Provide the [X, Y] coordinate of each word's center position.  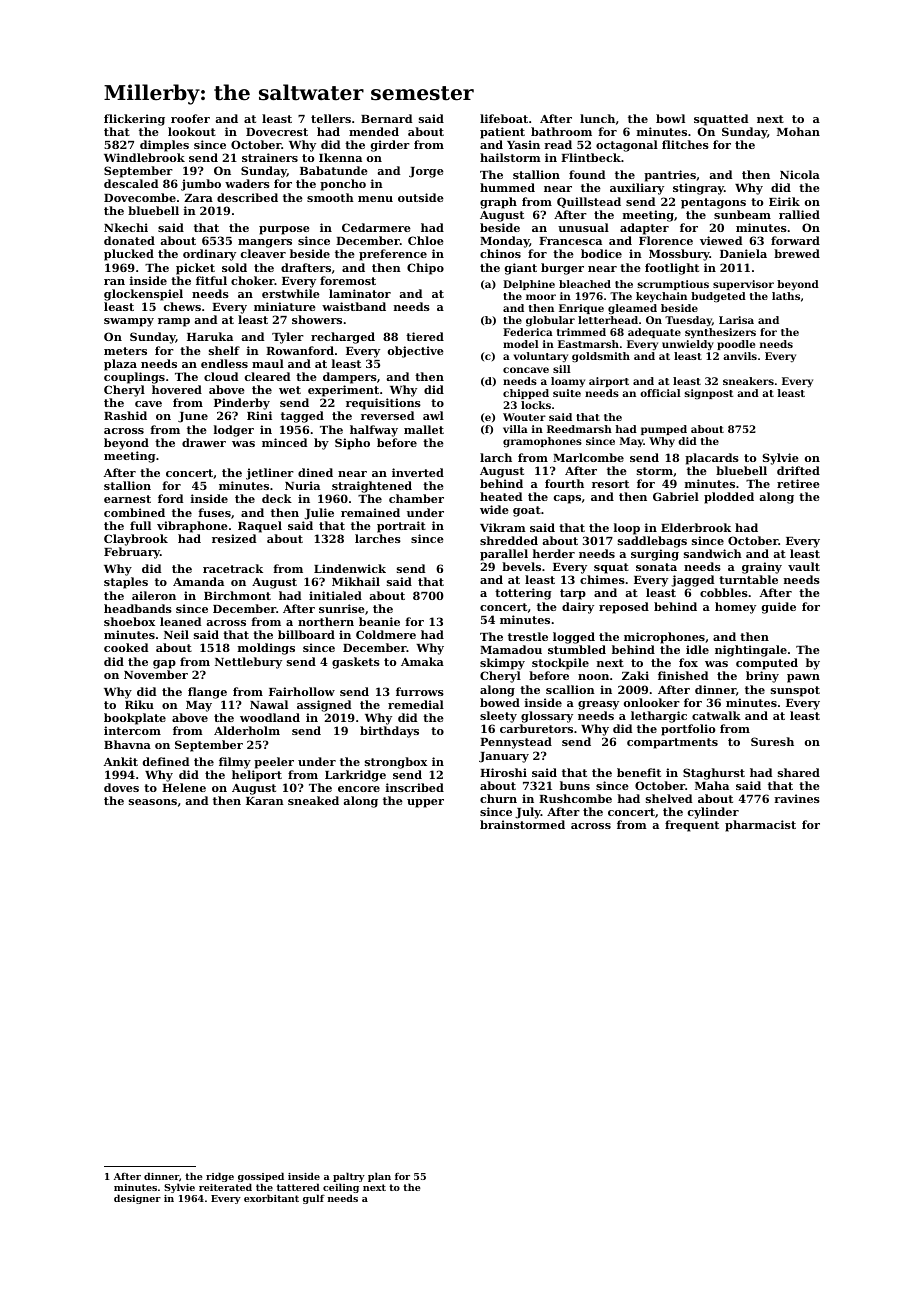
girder [390, 146]
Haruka [210, 336]
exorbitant [271, 1198]
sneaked [313, 800]
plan [379, 1177]
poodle [736, 345]
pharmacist [760, 826]
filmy [235, 763]
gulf [314, 1199]
